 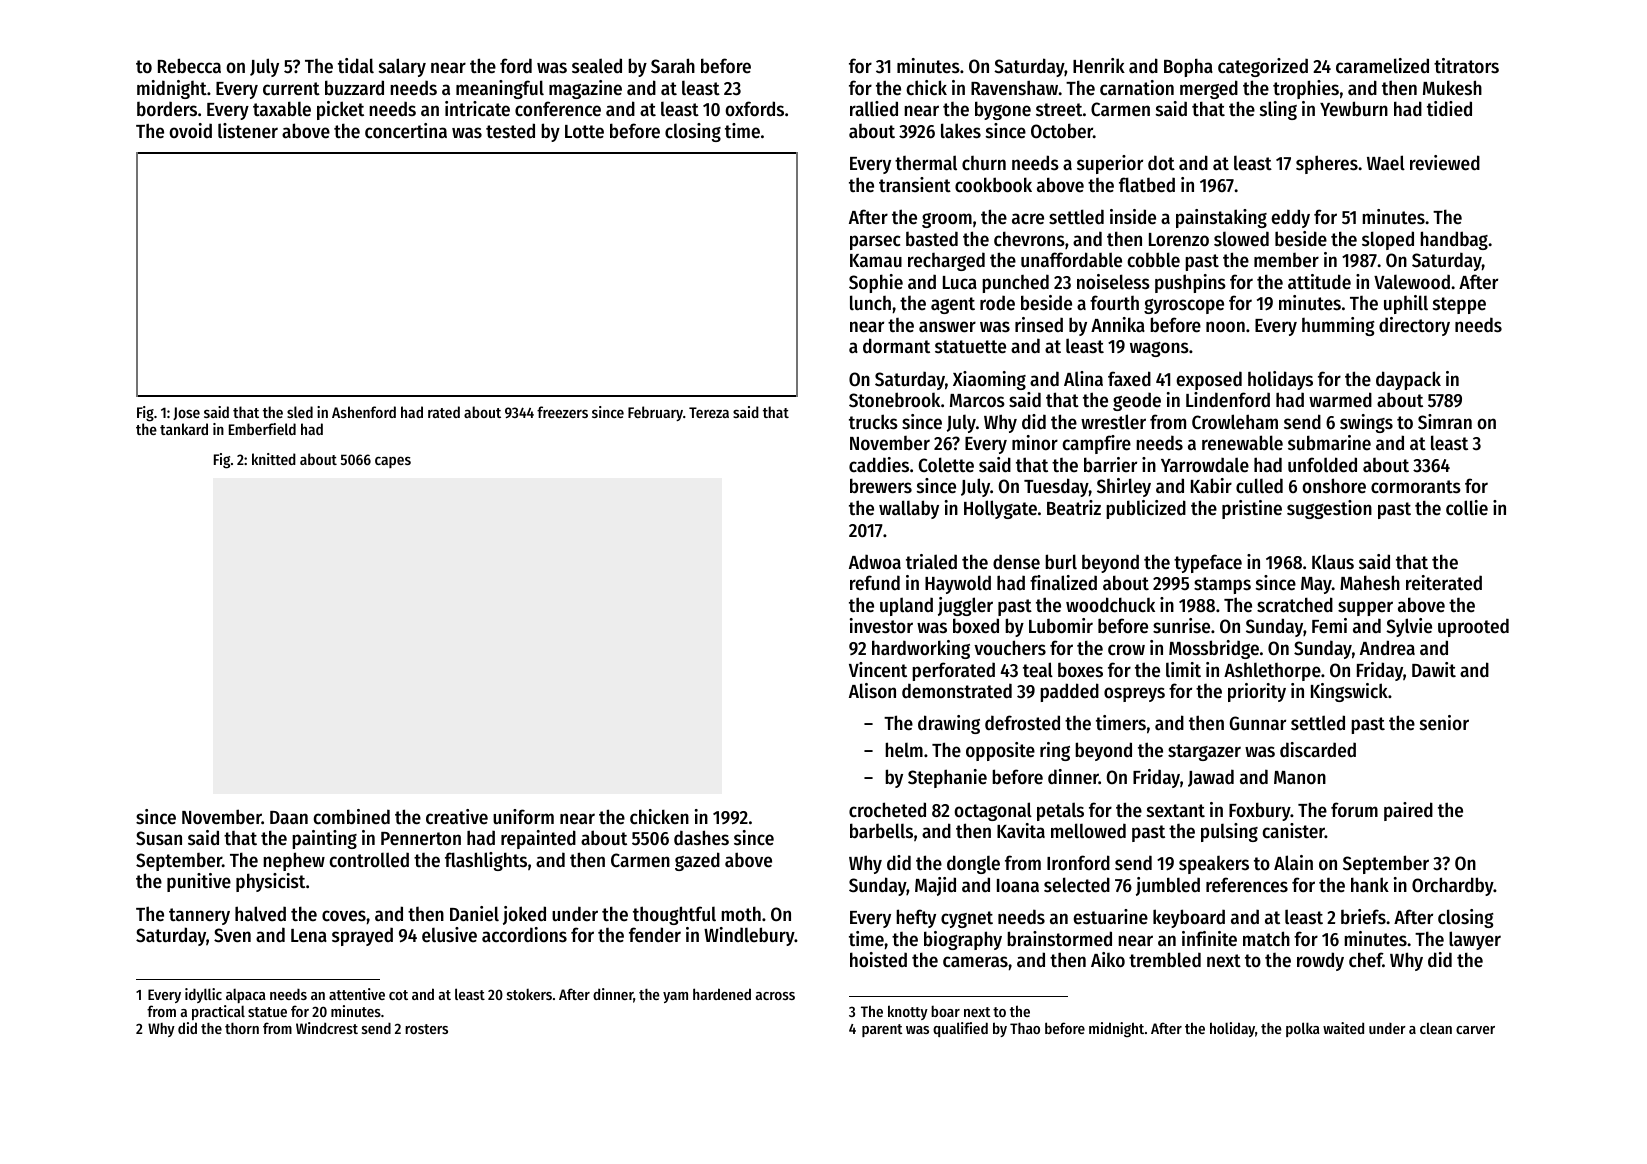 What do you see at coordinates (1408, 811) in the screenshot?
I see `paired` at bounding box center [1408, 811].
